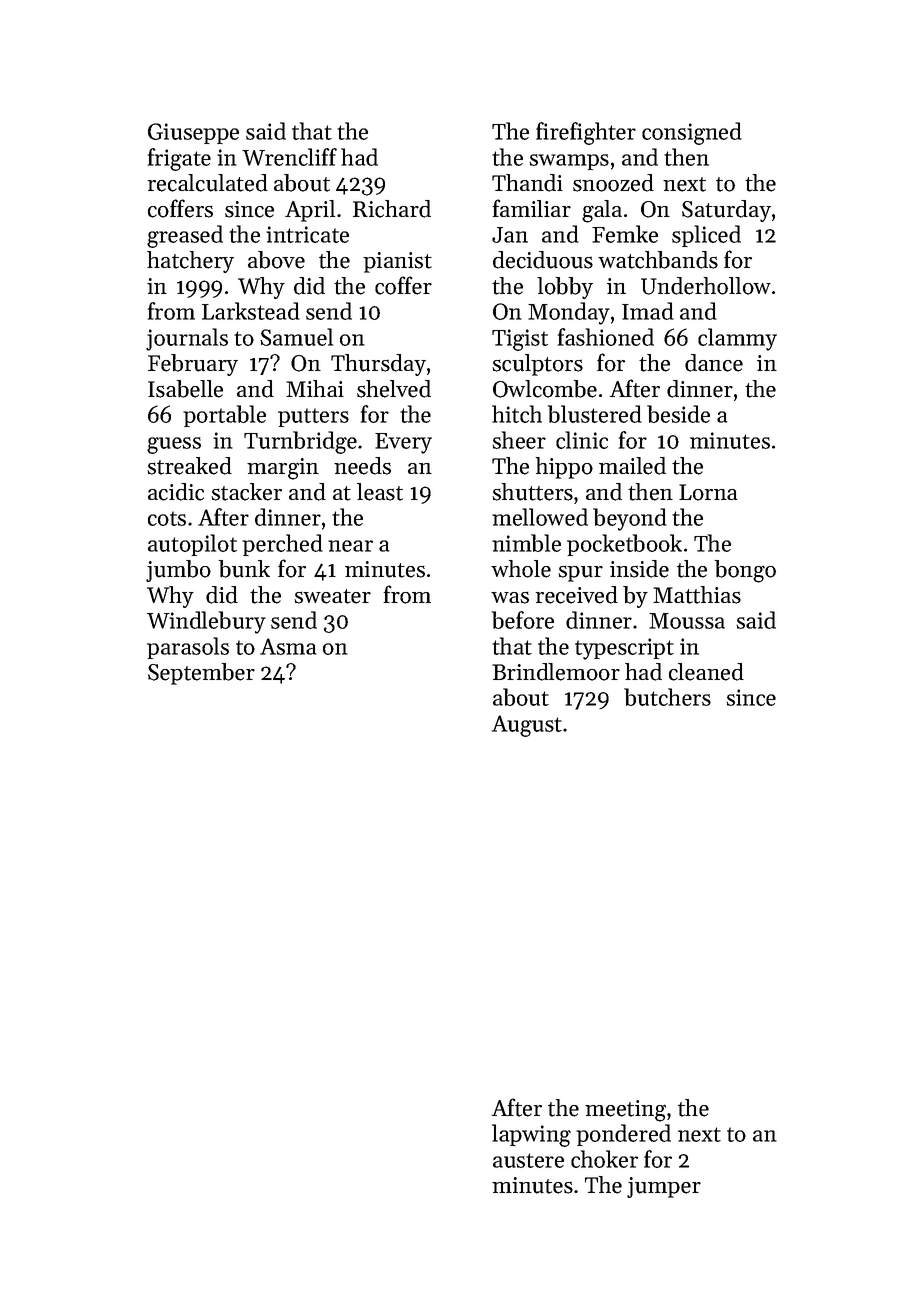 This screenshot has width=924, height=1311. Describe the element at coordinates (667, 697) in the screenshot. I see `butchers` at that location.
